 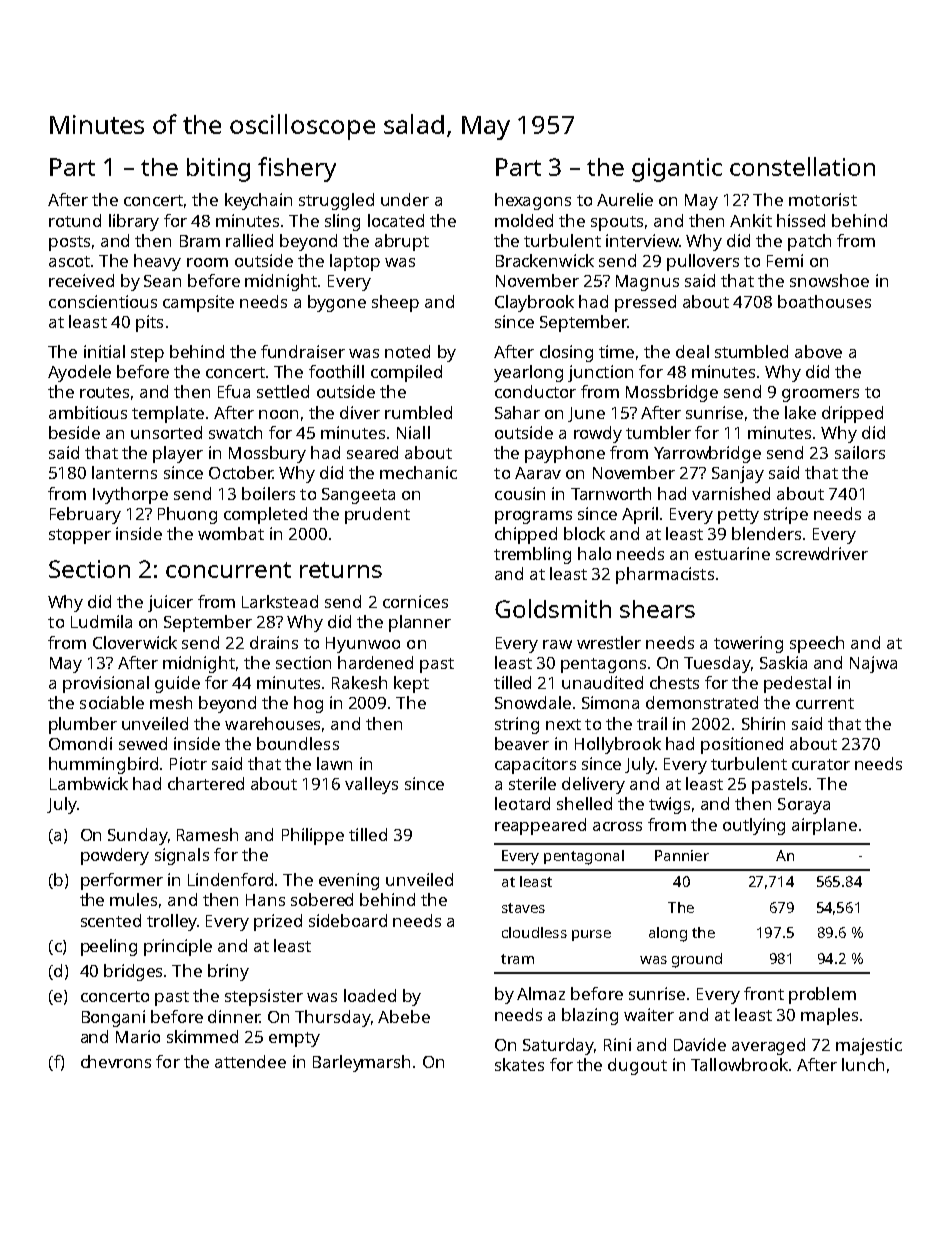 What do you see at coordinates (672, 393) in the image?
I see `Mossbridge` at bounding box center [672, 393].
